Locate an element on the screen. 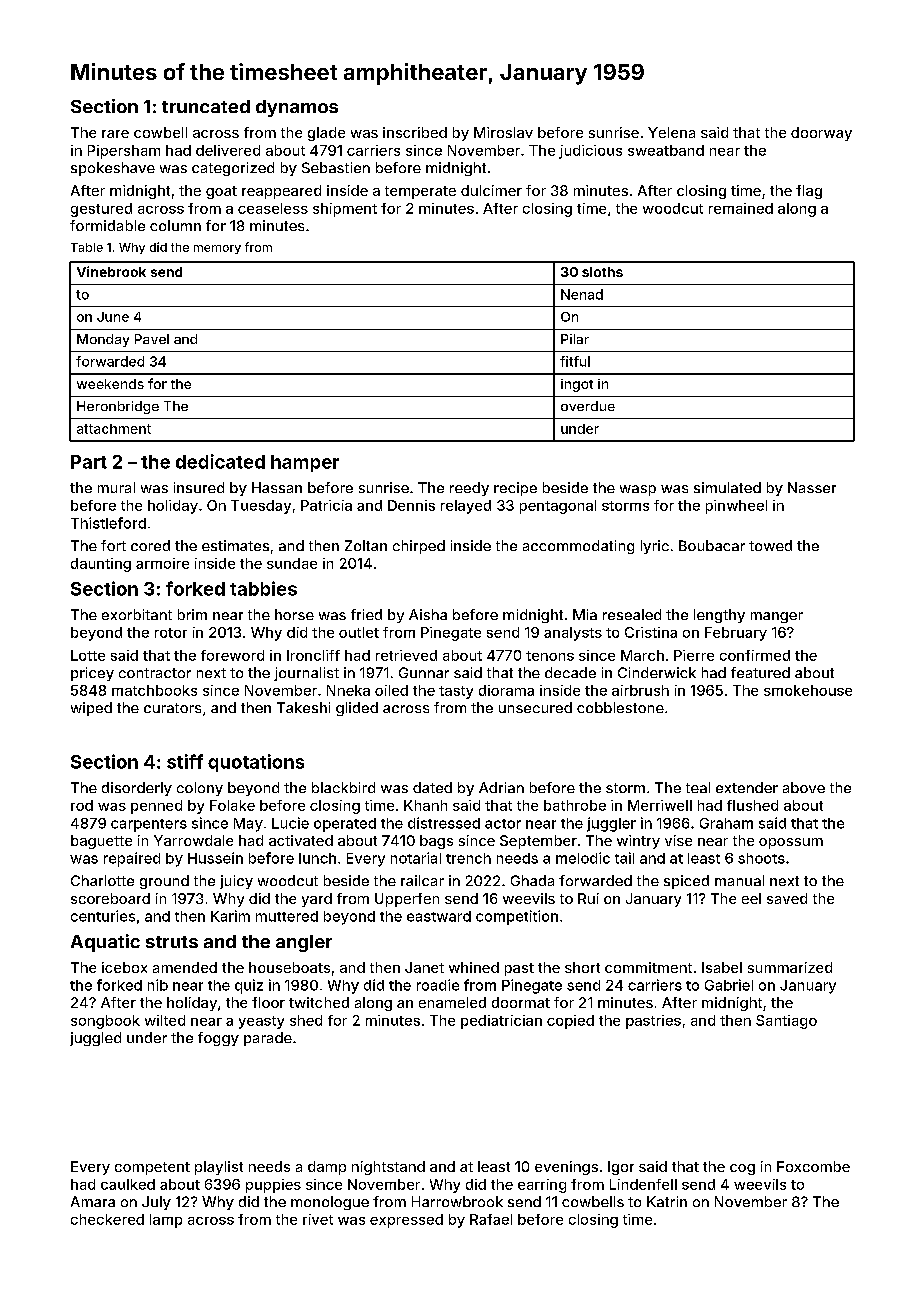 The image size is (924, 1308). decade is located at coordinates (570, 672).
